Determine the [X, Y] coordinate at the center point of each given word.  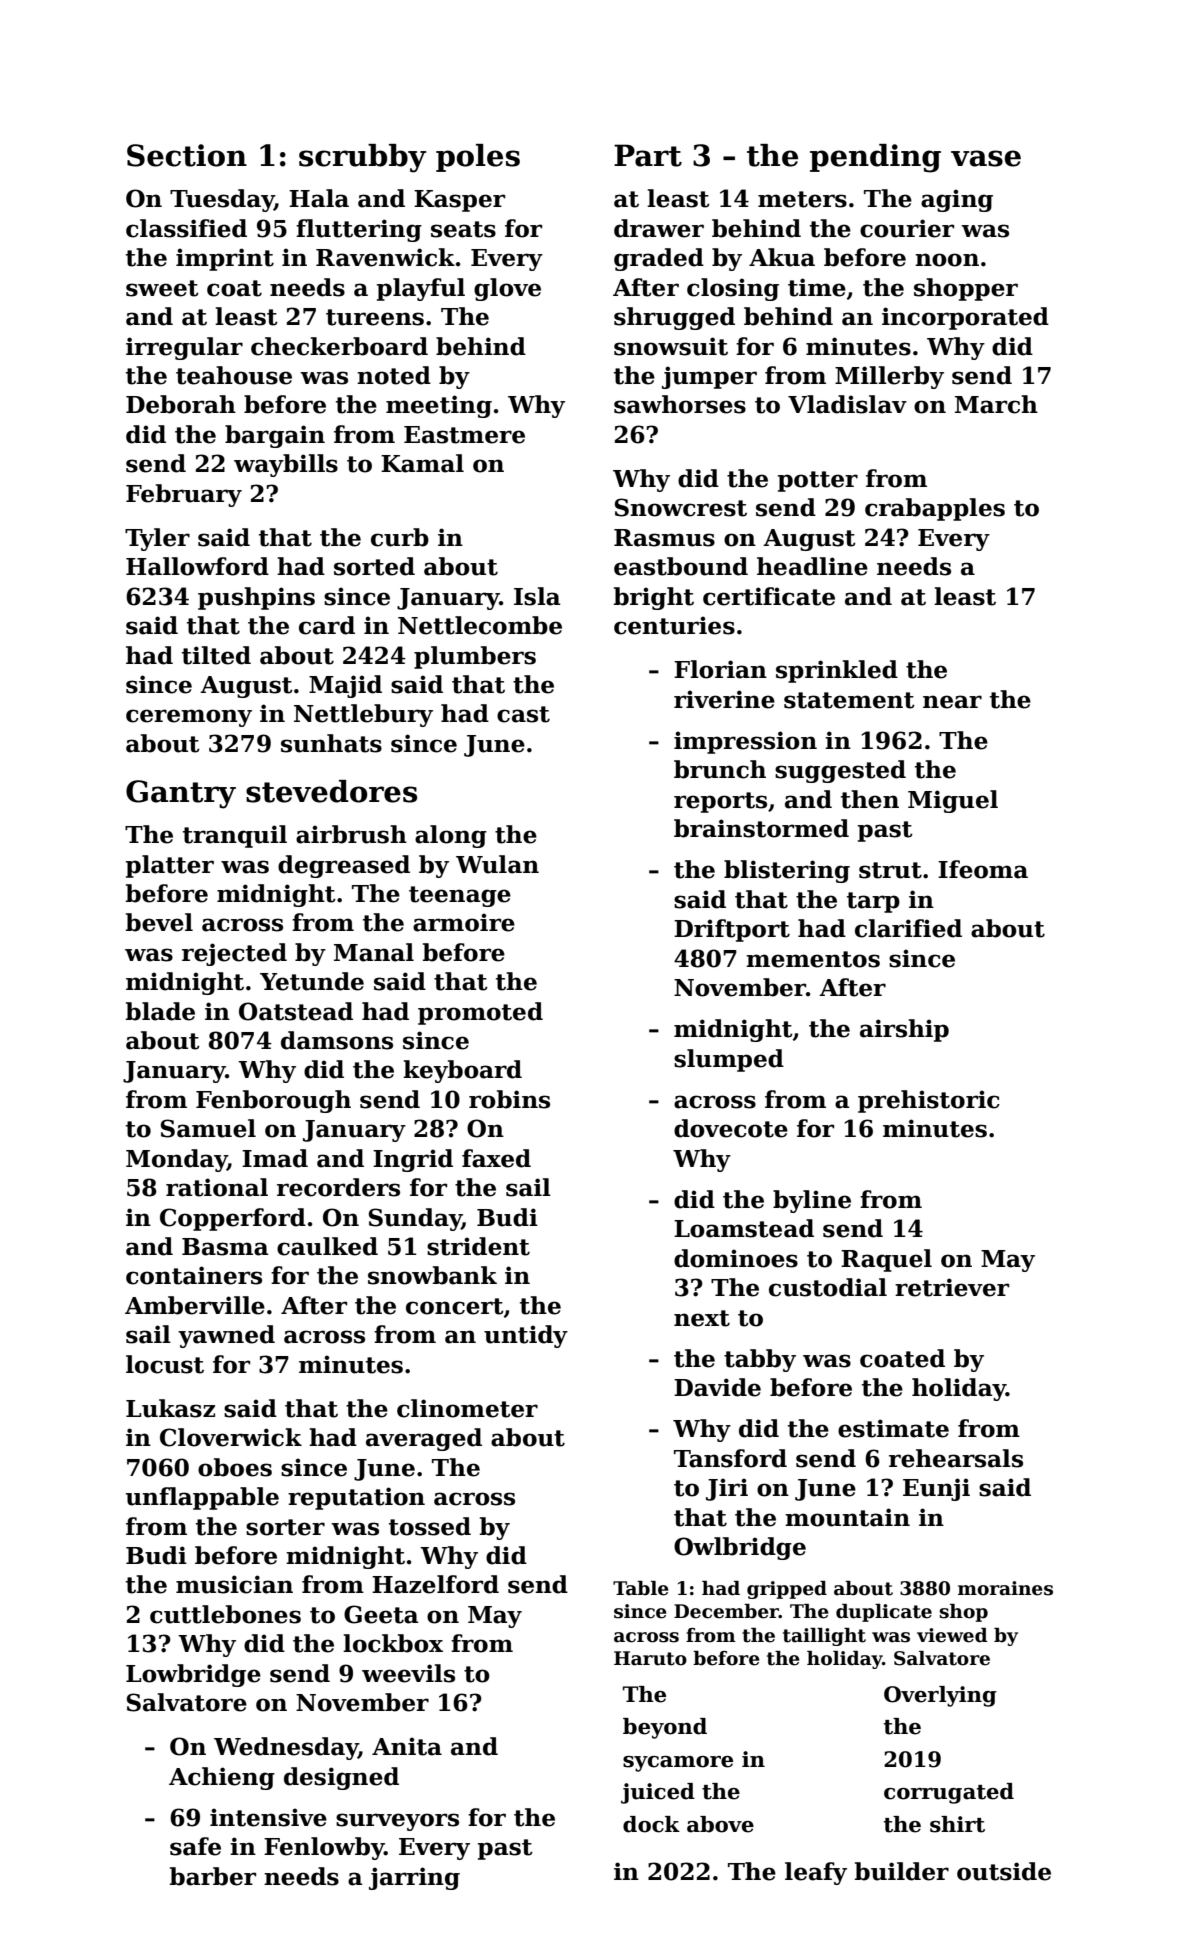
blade [160, 1011]
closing [733, 289]
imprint [225, 259]
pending [875, 158]
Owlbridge [740, 1548]
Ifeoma [983, 869]
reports [720, 802]
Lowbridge [193, 1675]
